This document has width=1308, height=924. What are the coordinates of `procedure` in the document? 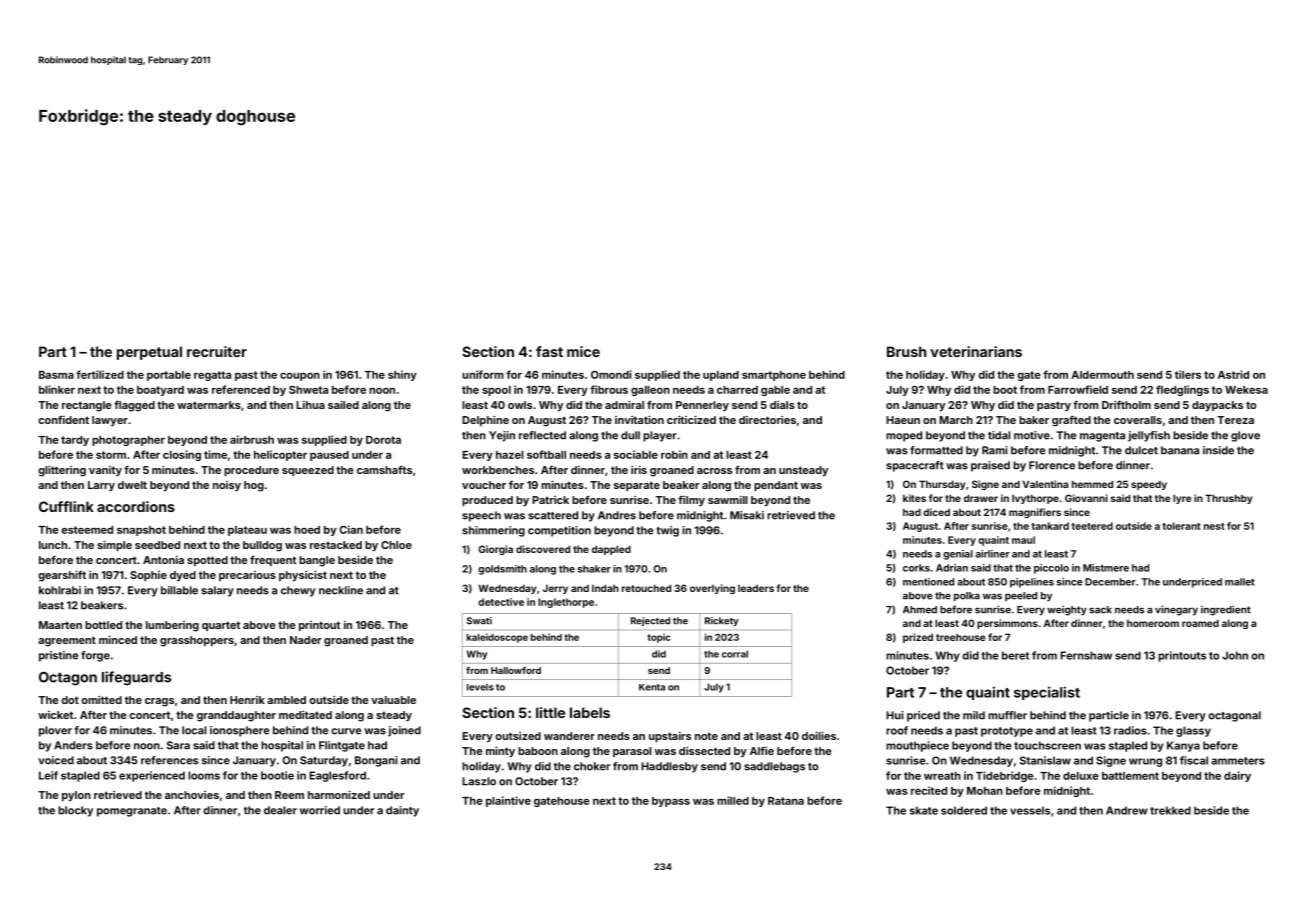 It's located at (251, 471).
